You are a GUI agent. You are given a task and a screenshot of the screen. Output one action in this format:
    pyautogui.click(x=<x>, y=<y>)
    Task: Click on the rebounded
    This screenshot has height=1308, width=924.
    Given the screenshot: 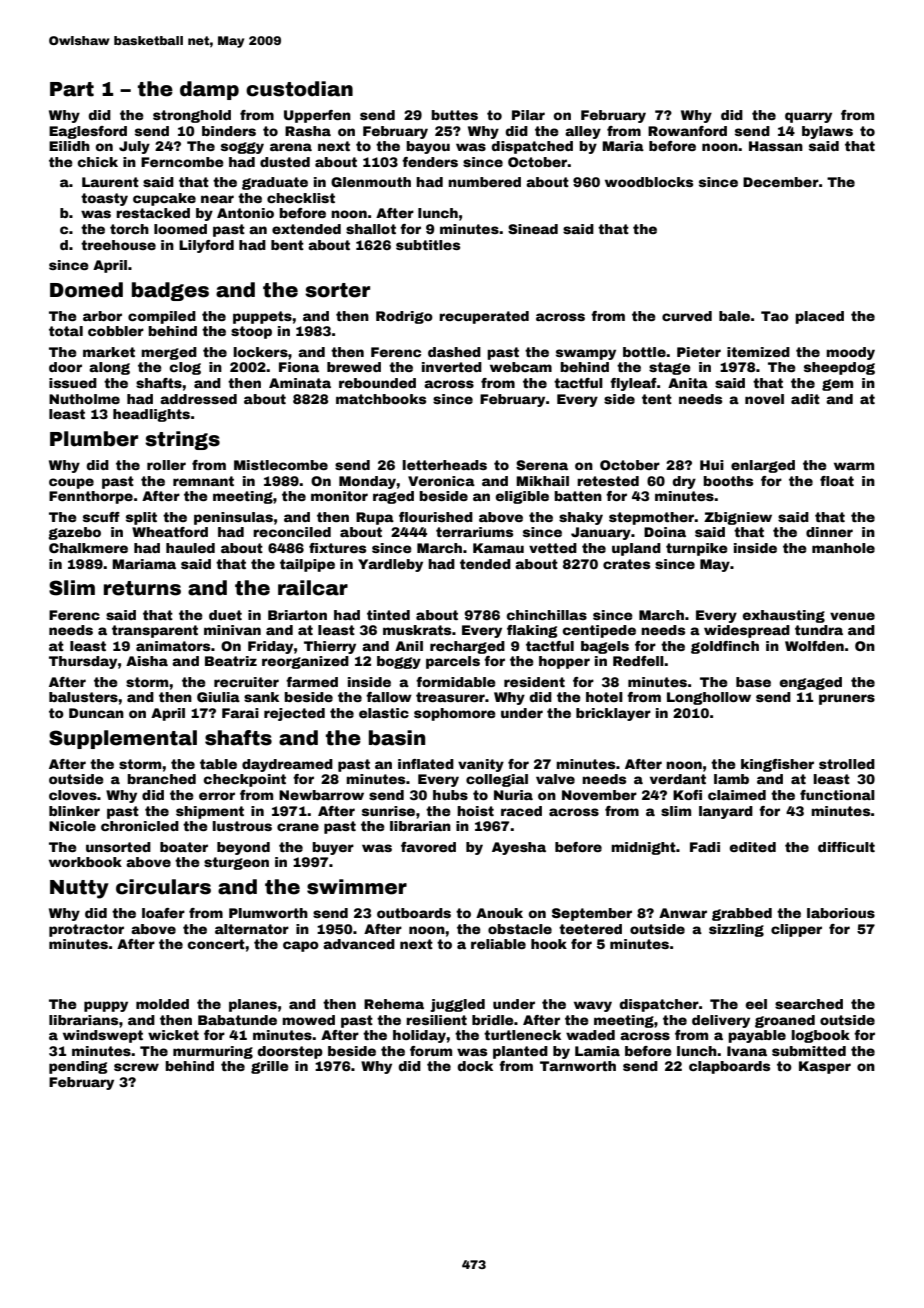 What is the action you would take?
    pyautogui.click(x=377, y=383)
